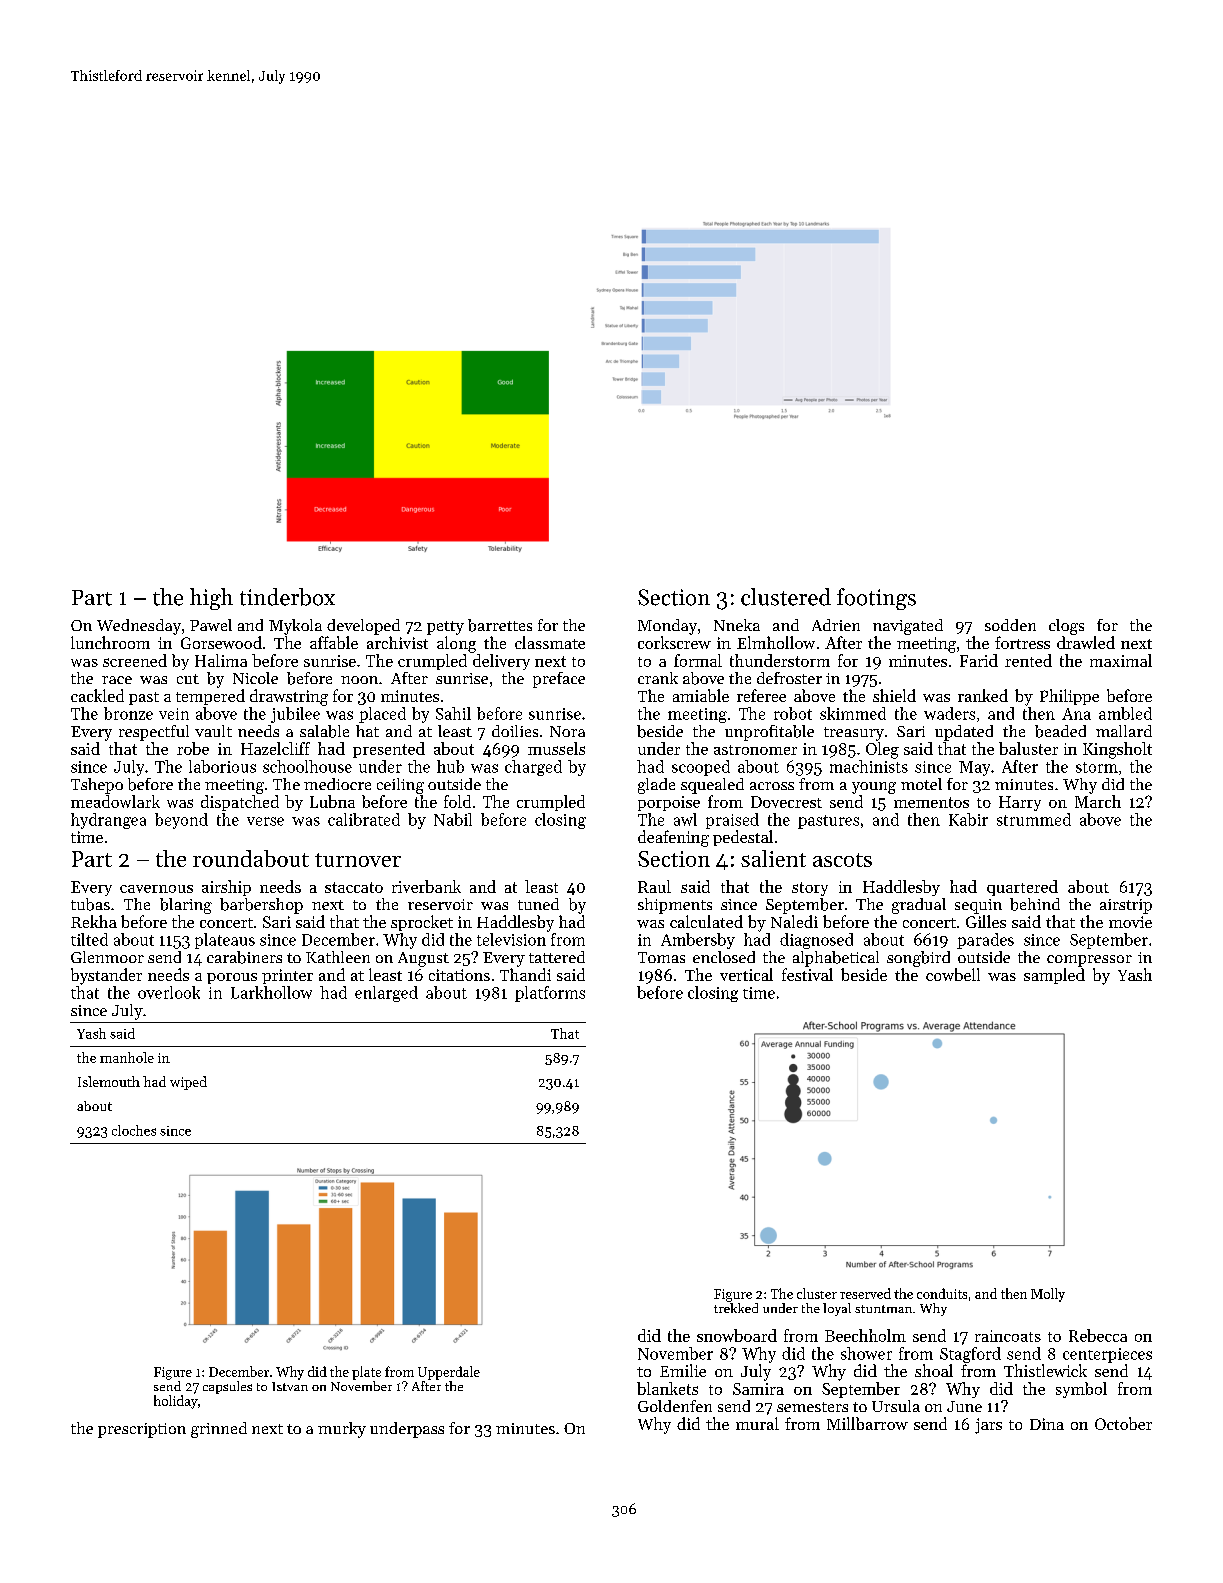 Image resolution: width=1223 pixels, height=1583 pixels. I want to click on Nneka, so click(737, 625).
